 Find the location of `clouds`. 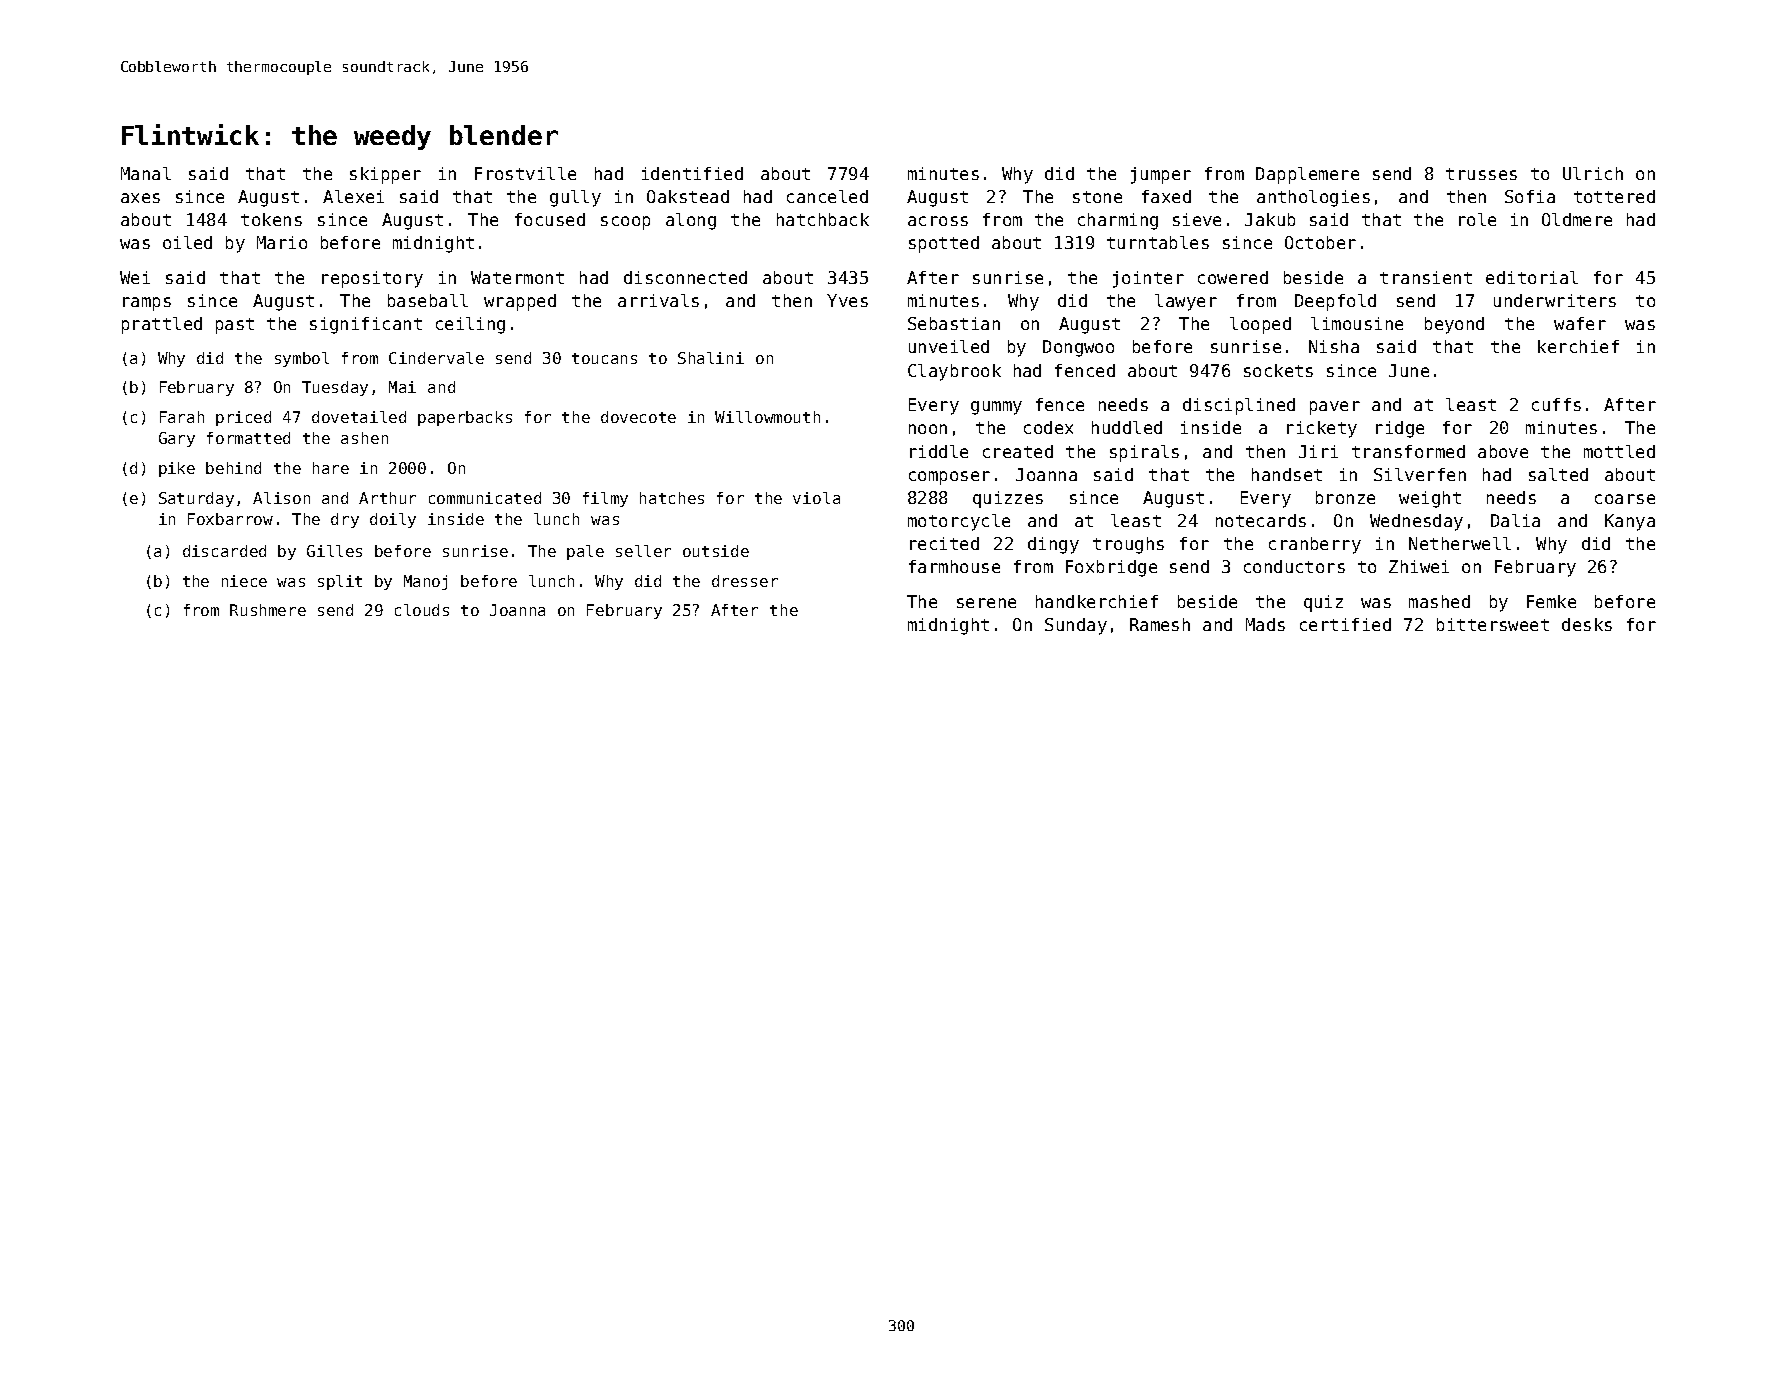

clouds is located at coordinates (422, 610).
